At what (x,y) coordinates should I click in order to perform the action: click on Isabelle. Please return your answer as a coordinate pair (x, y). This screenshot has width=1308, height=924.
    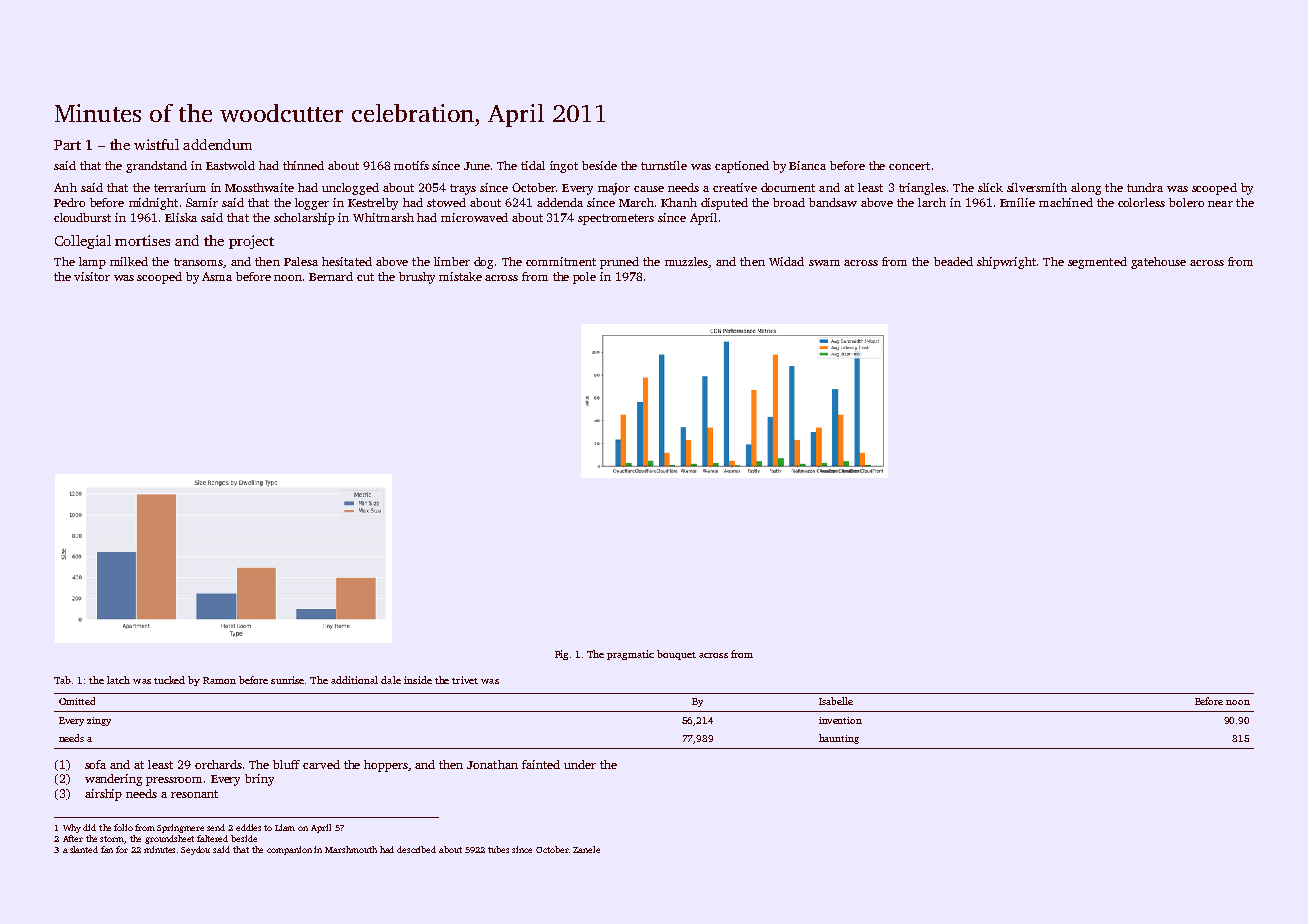
    Looking at the image, I should click on (836, 701).
